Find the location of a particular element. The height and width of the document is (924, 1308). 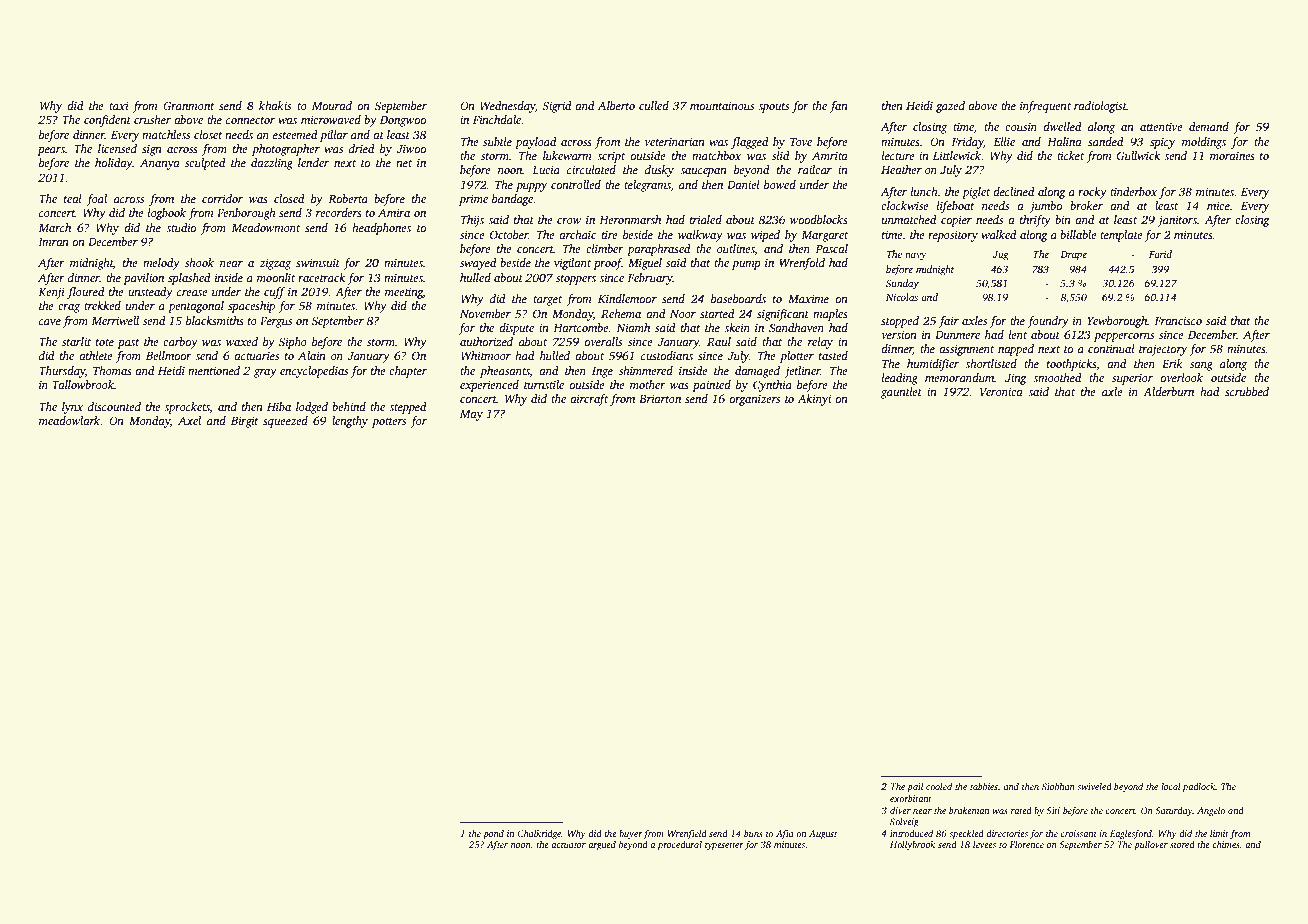

corridor is located at coordinates (222, 198).
